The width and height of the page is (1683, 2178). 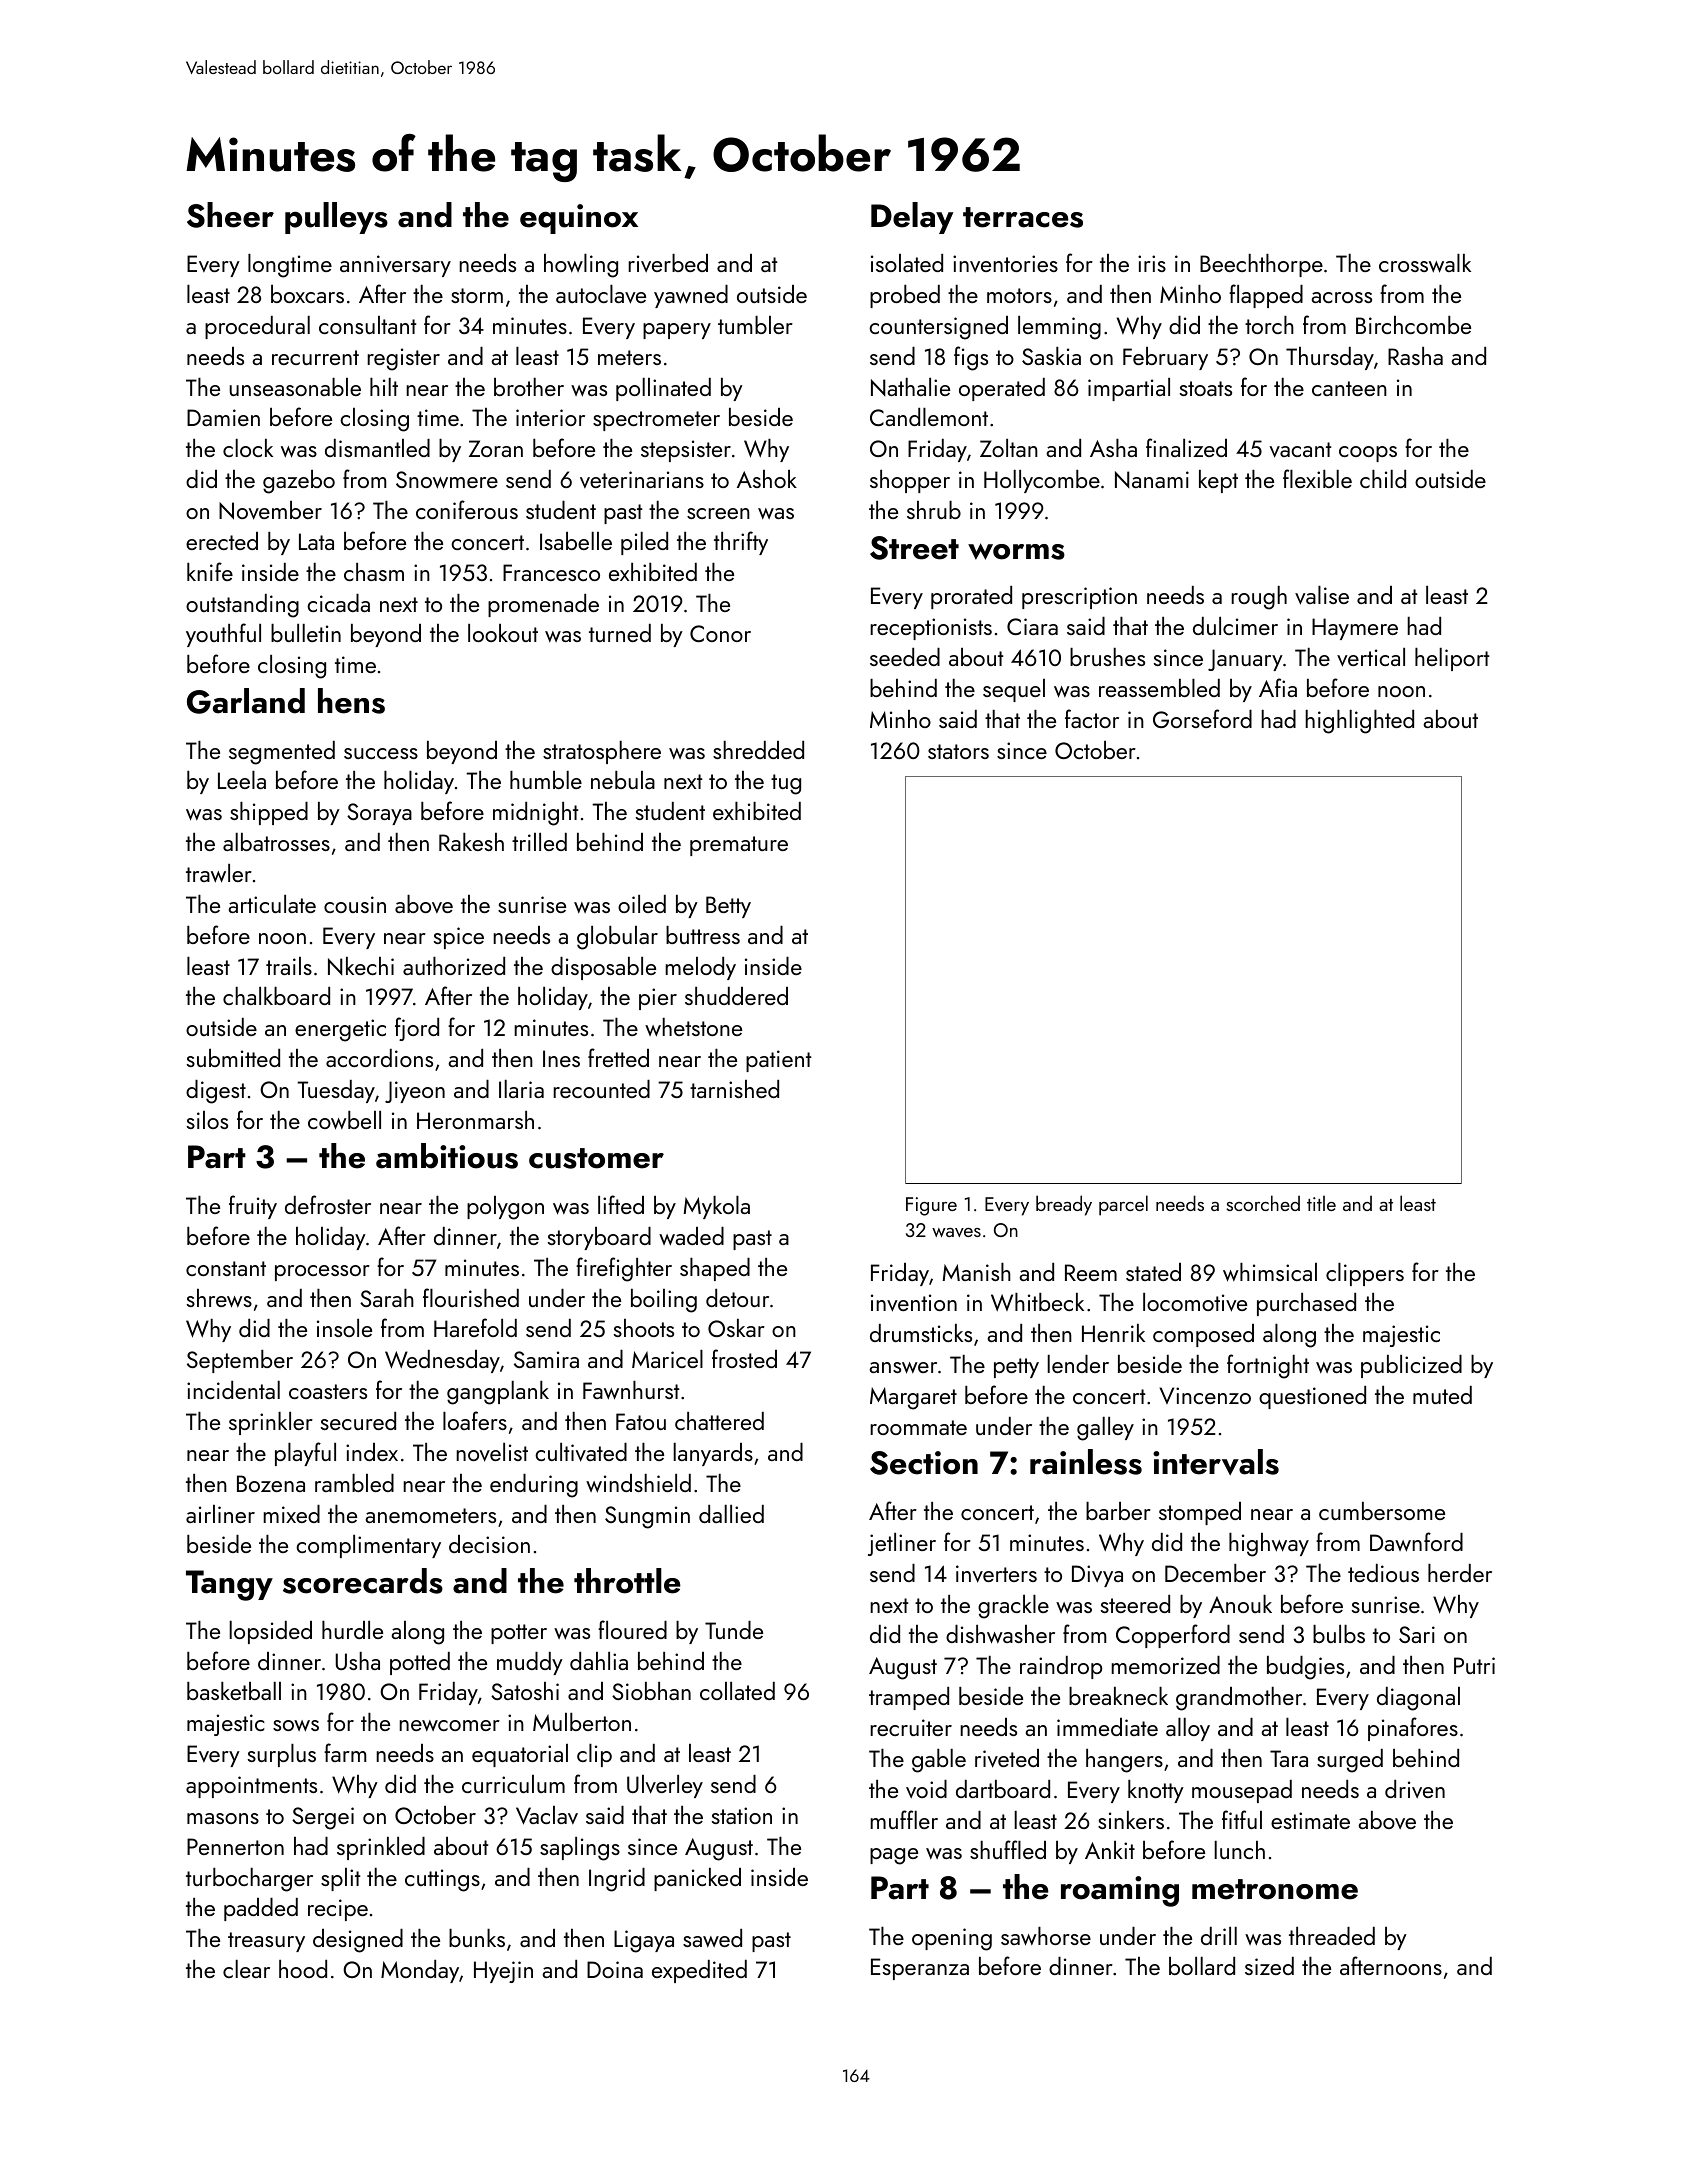 I want to click on sized, so click(x=1269, y=1966).
